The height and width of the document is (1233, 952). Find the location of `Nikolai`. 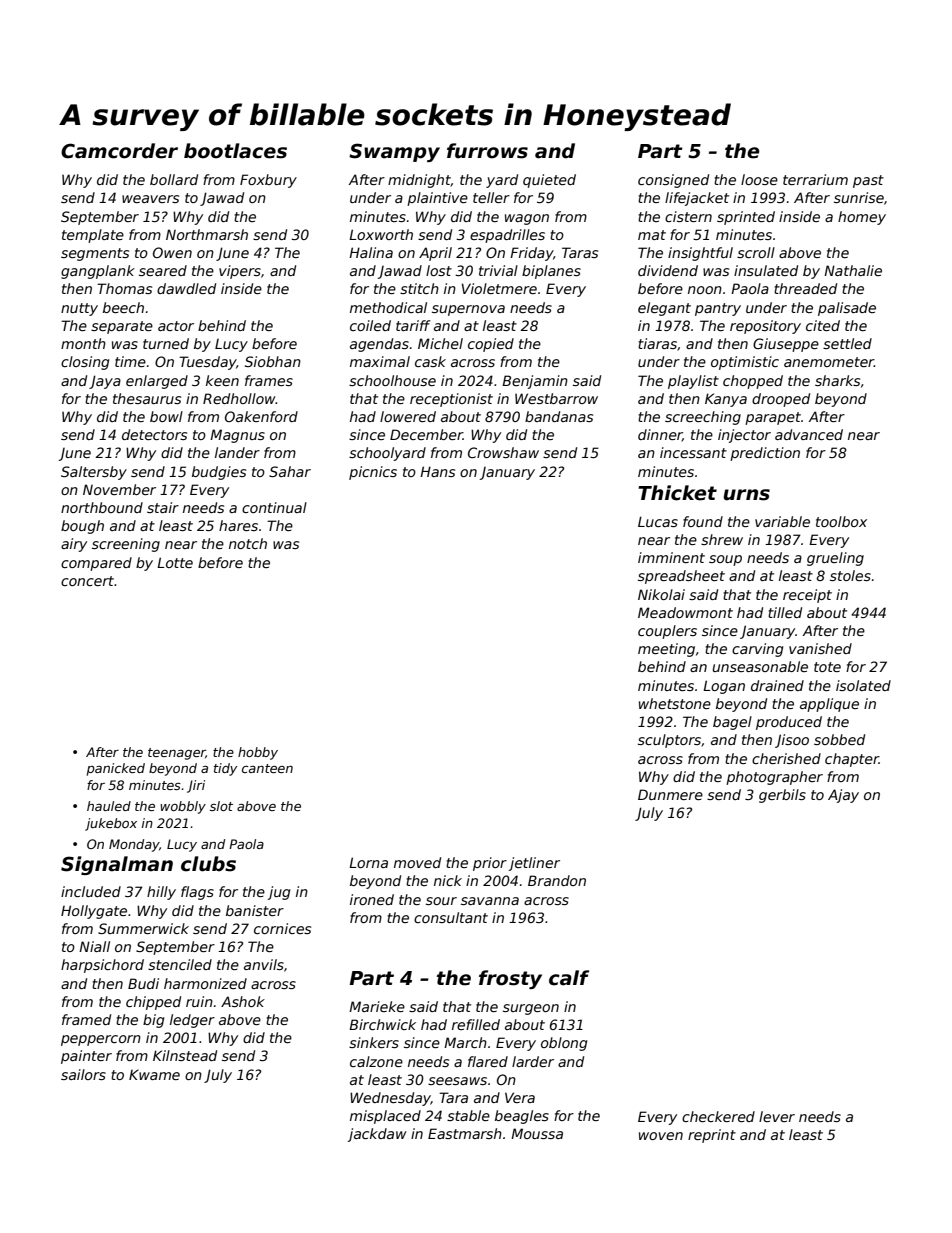

Nikolai is located at coordinates (661, 594).
